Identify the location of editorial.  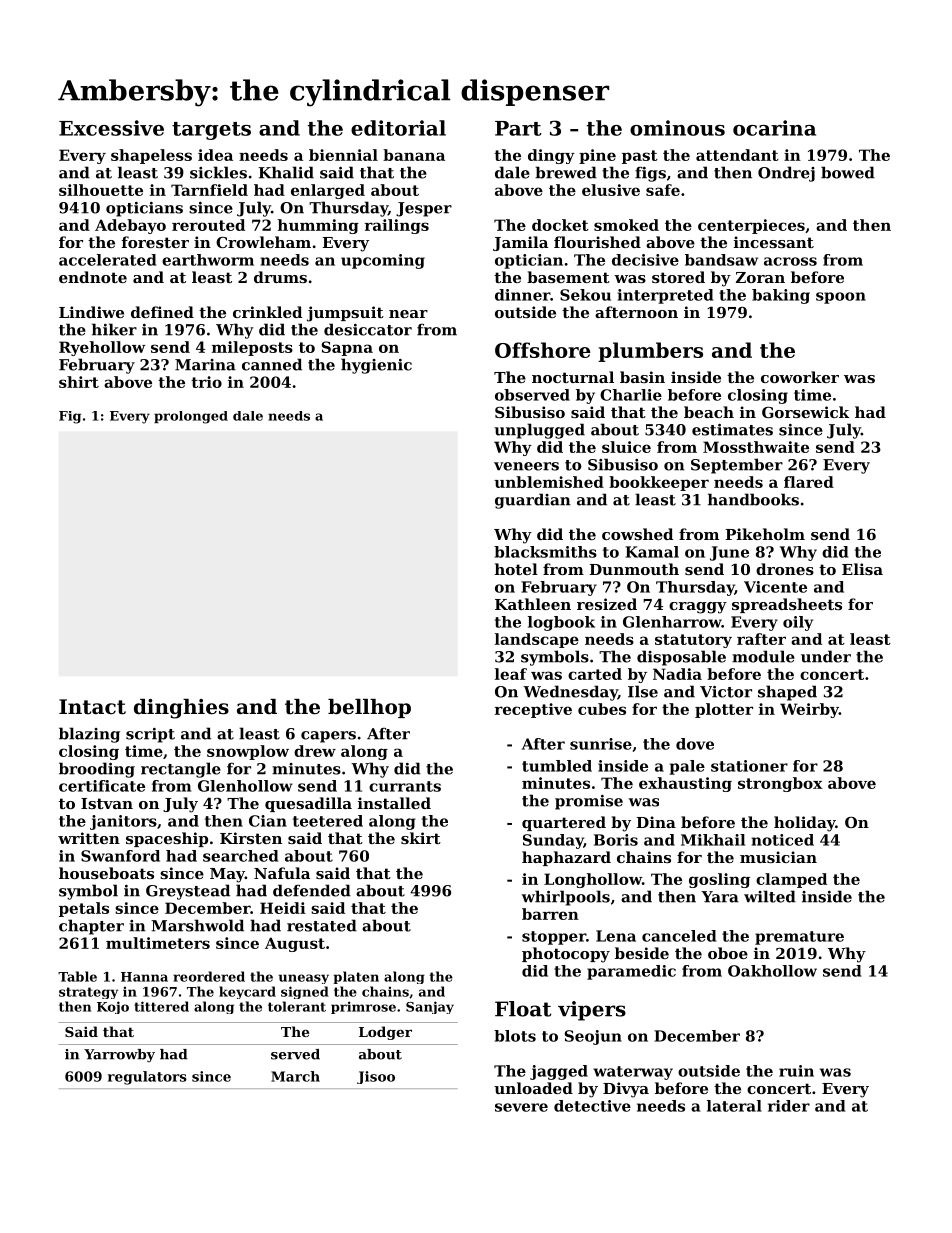
(398, 128).
